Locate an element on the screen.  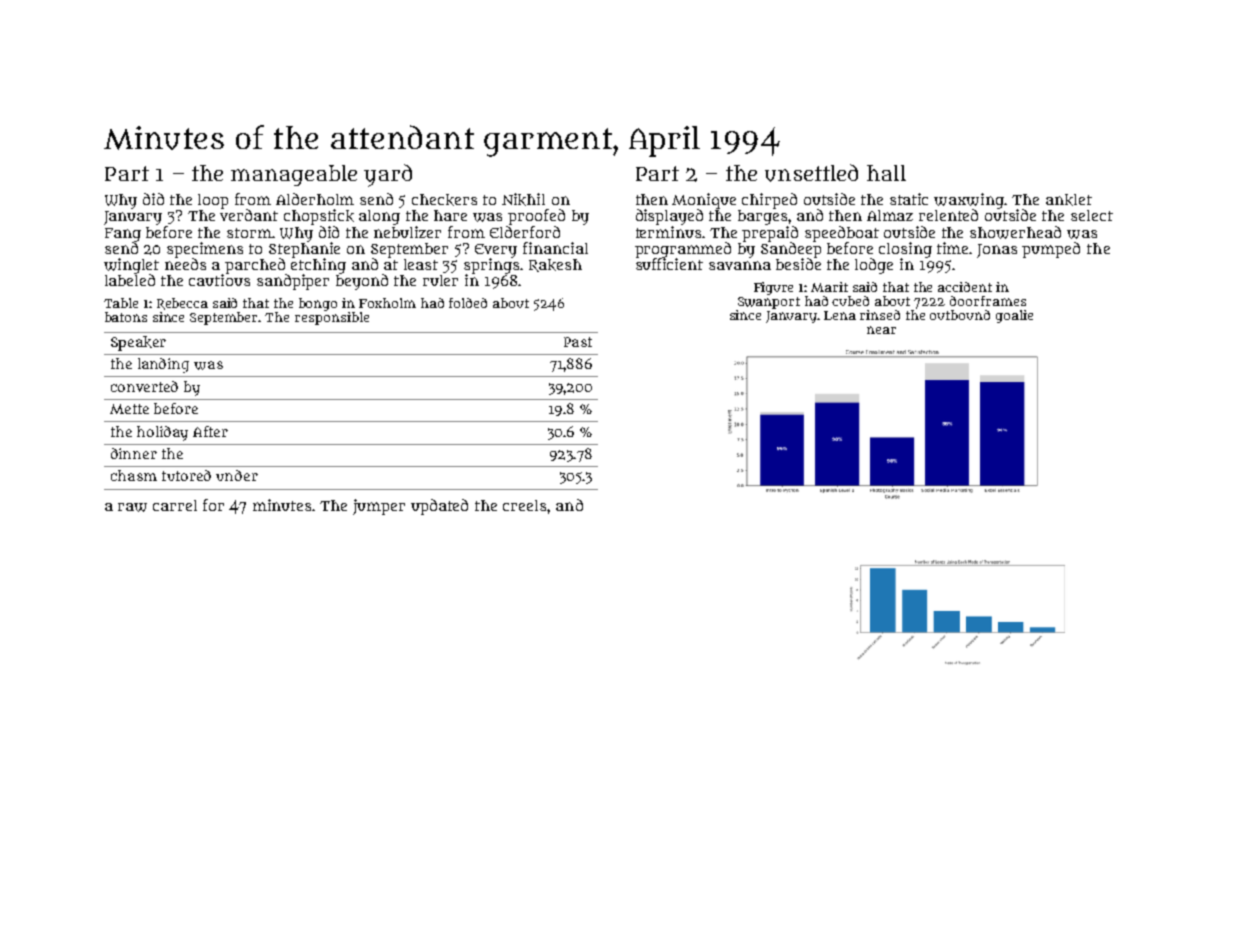
closing is located at coordinates (905, 250).
